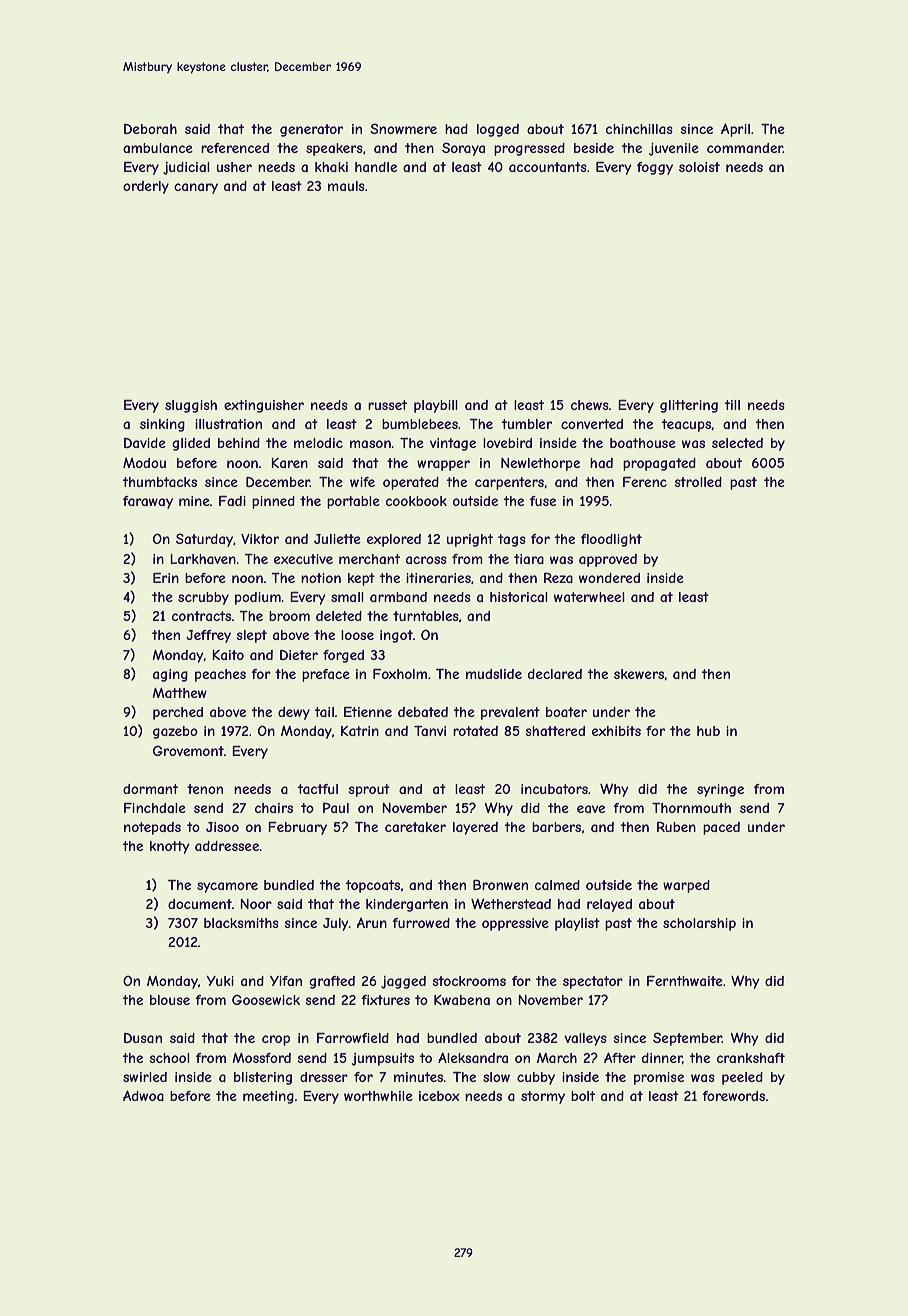 The width and height of the image is (908, 1316). Describe the element at coordinates (403, 128) in the image. I see `Snowmere` at that location.
